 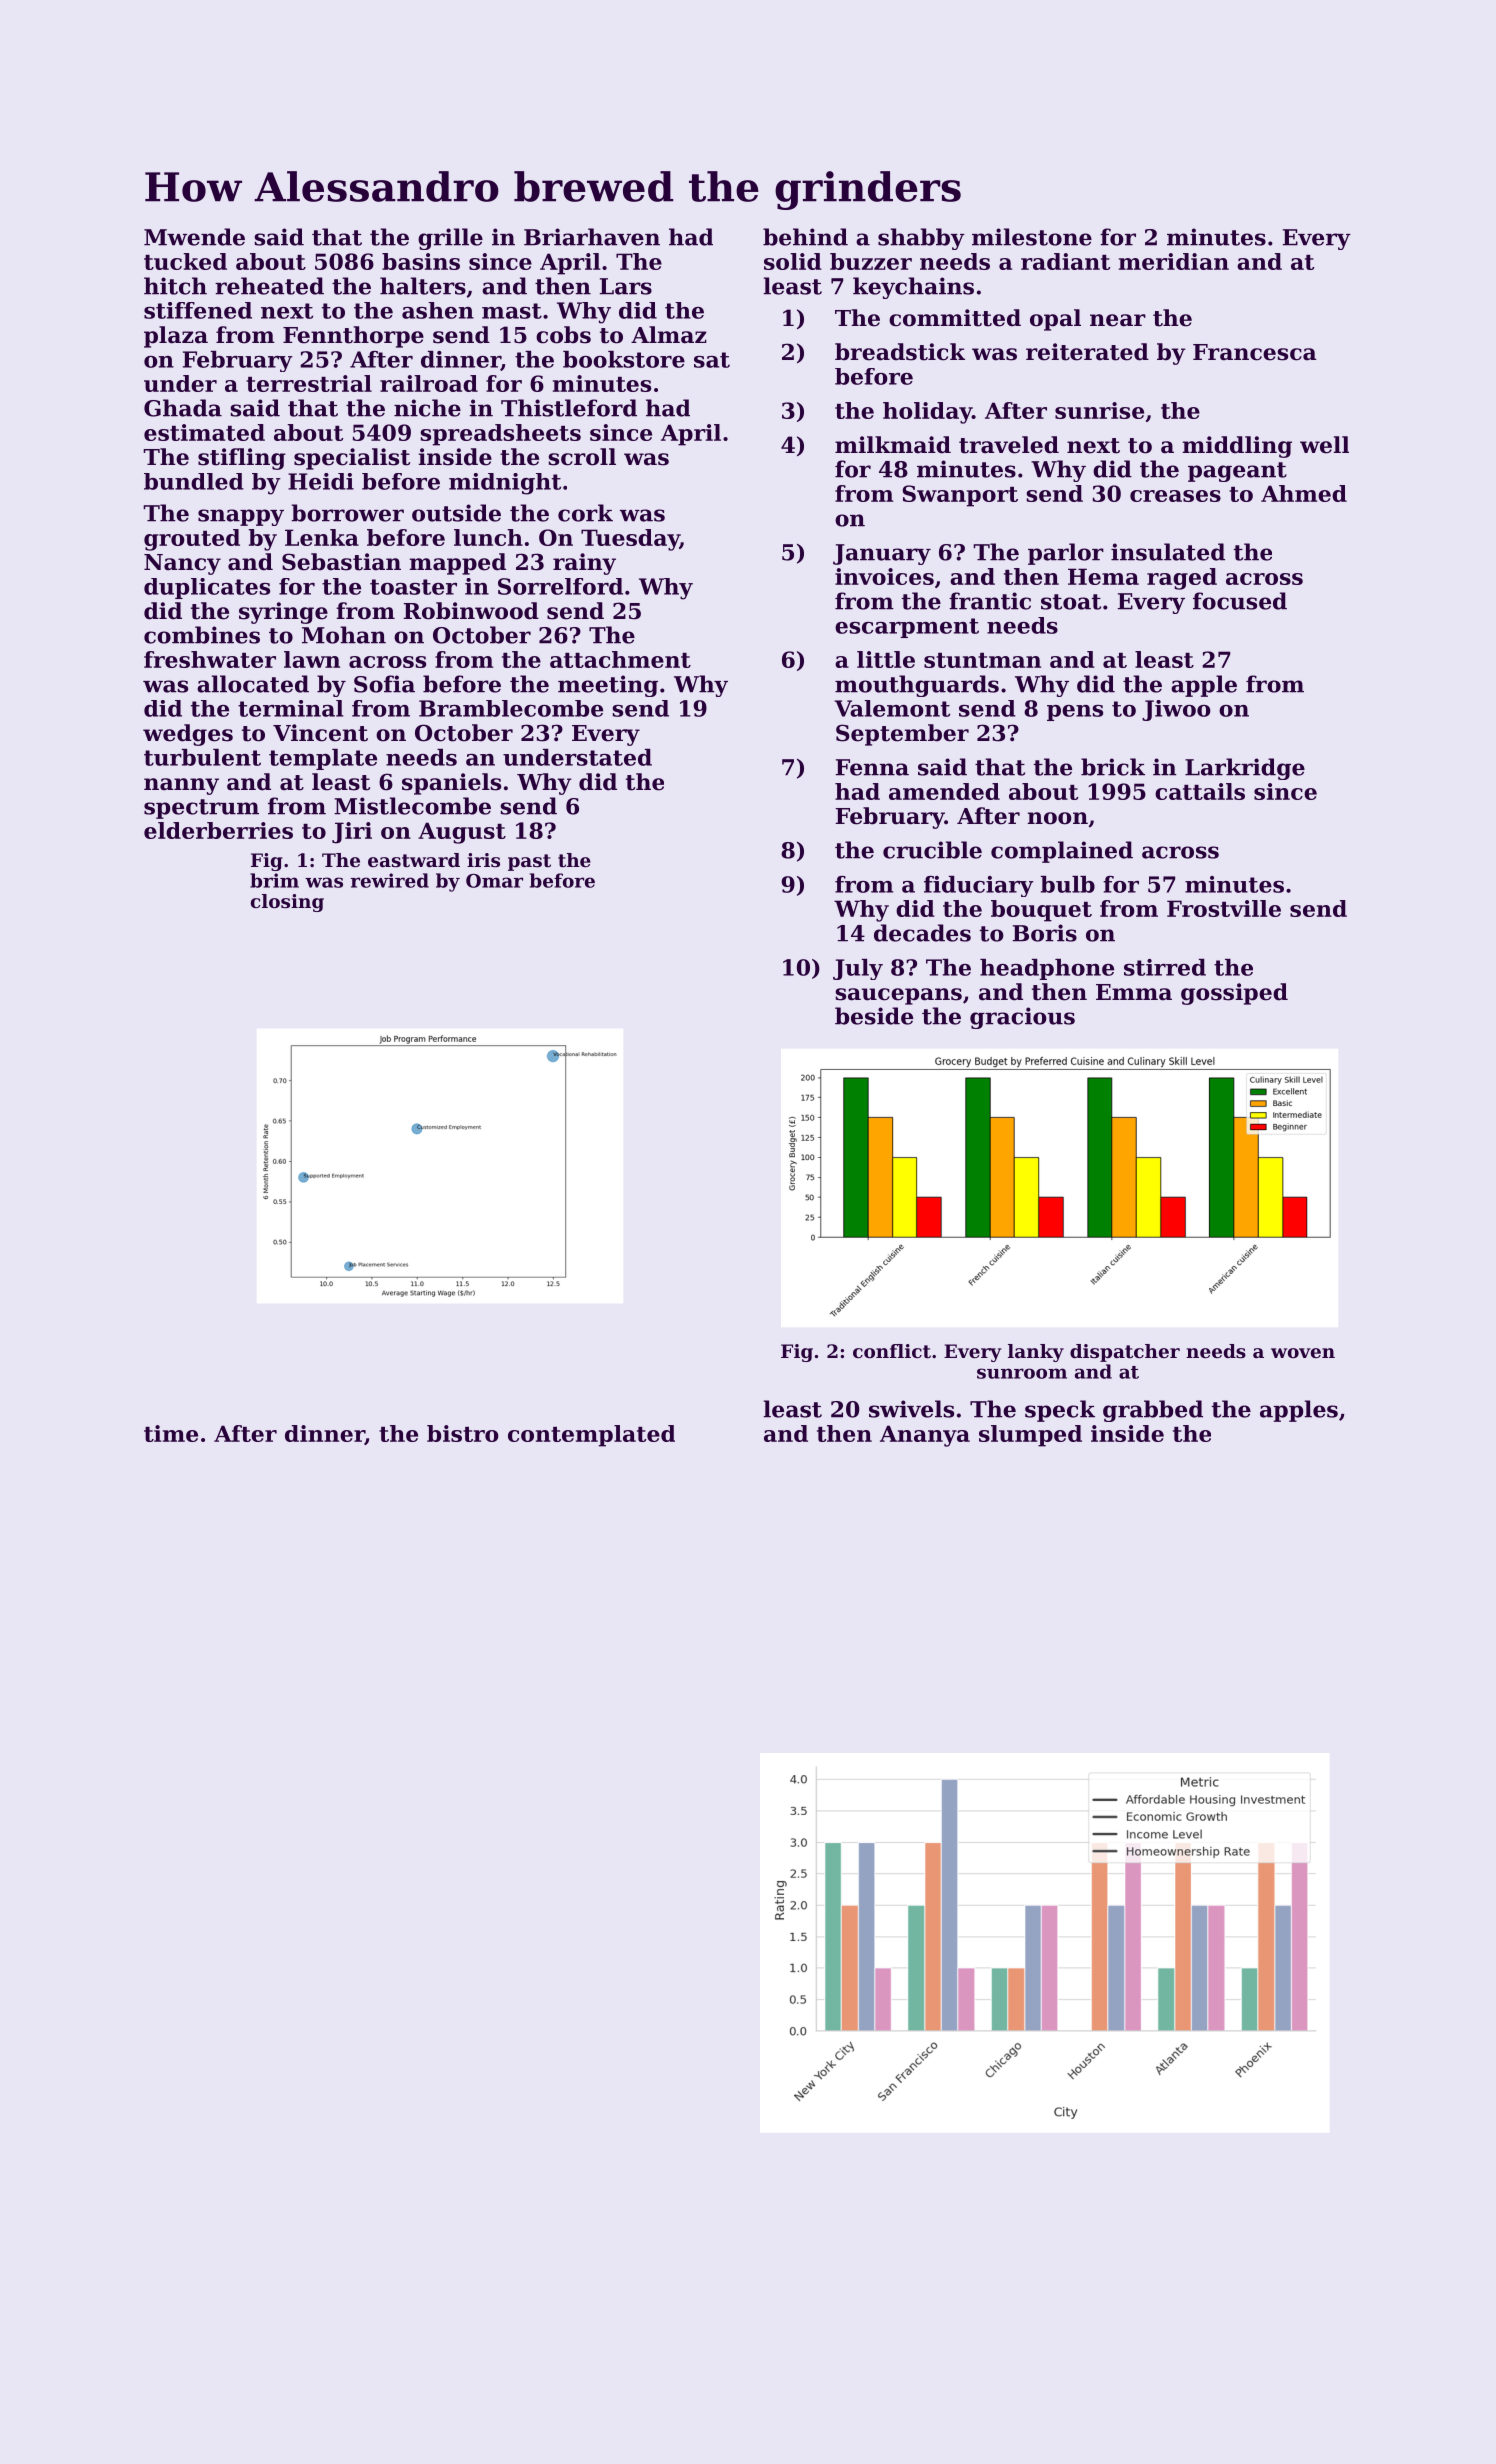 I want to click on reheated, so click(x=269, y=286).
